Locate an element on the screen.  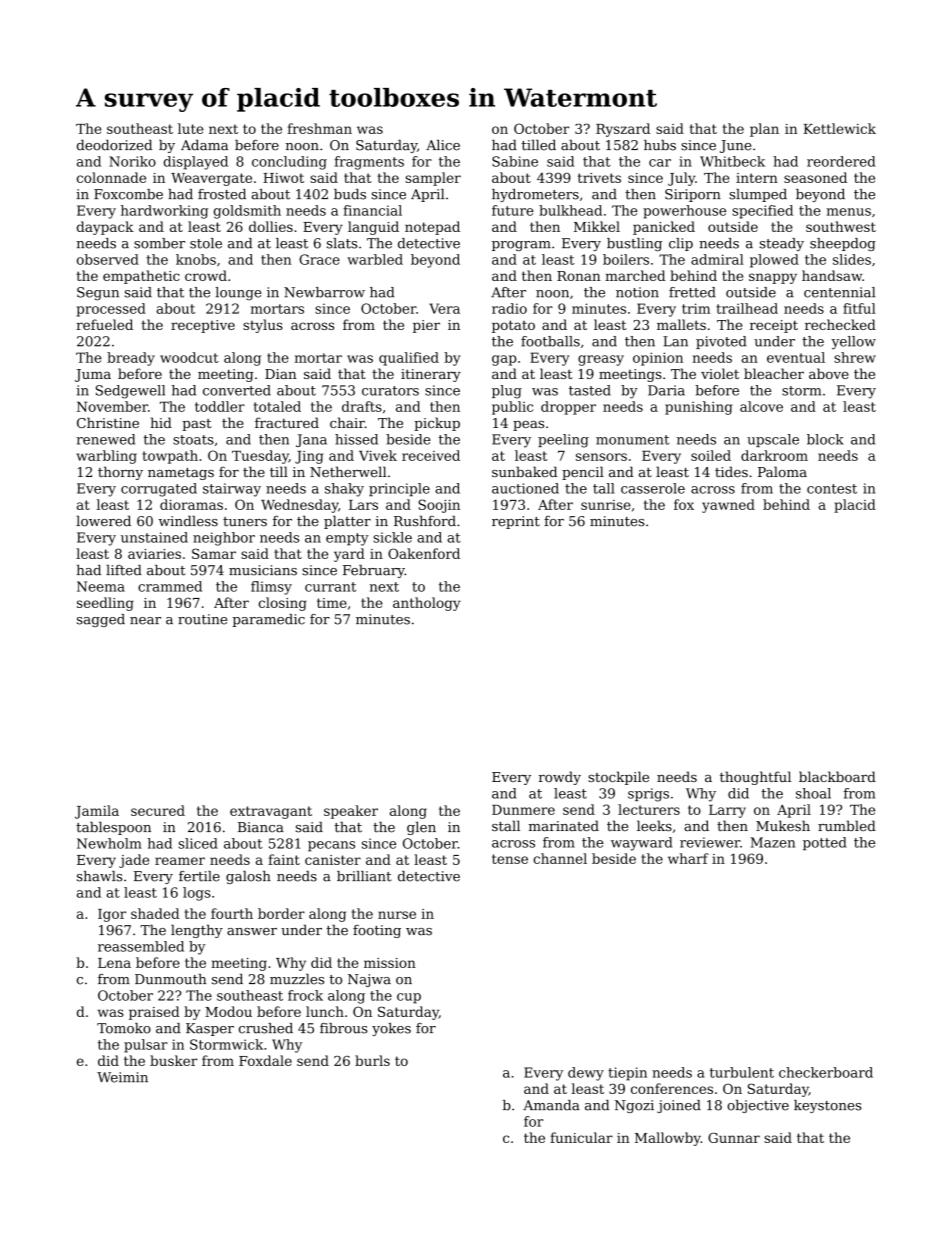
Jamila is located at coordinates (97, 812).
